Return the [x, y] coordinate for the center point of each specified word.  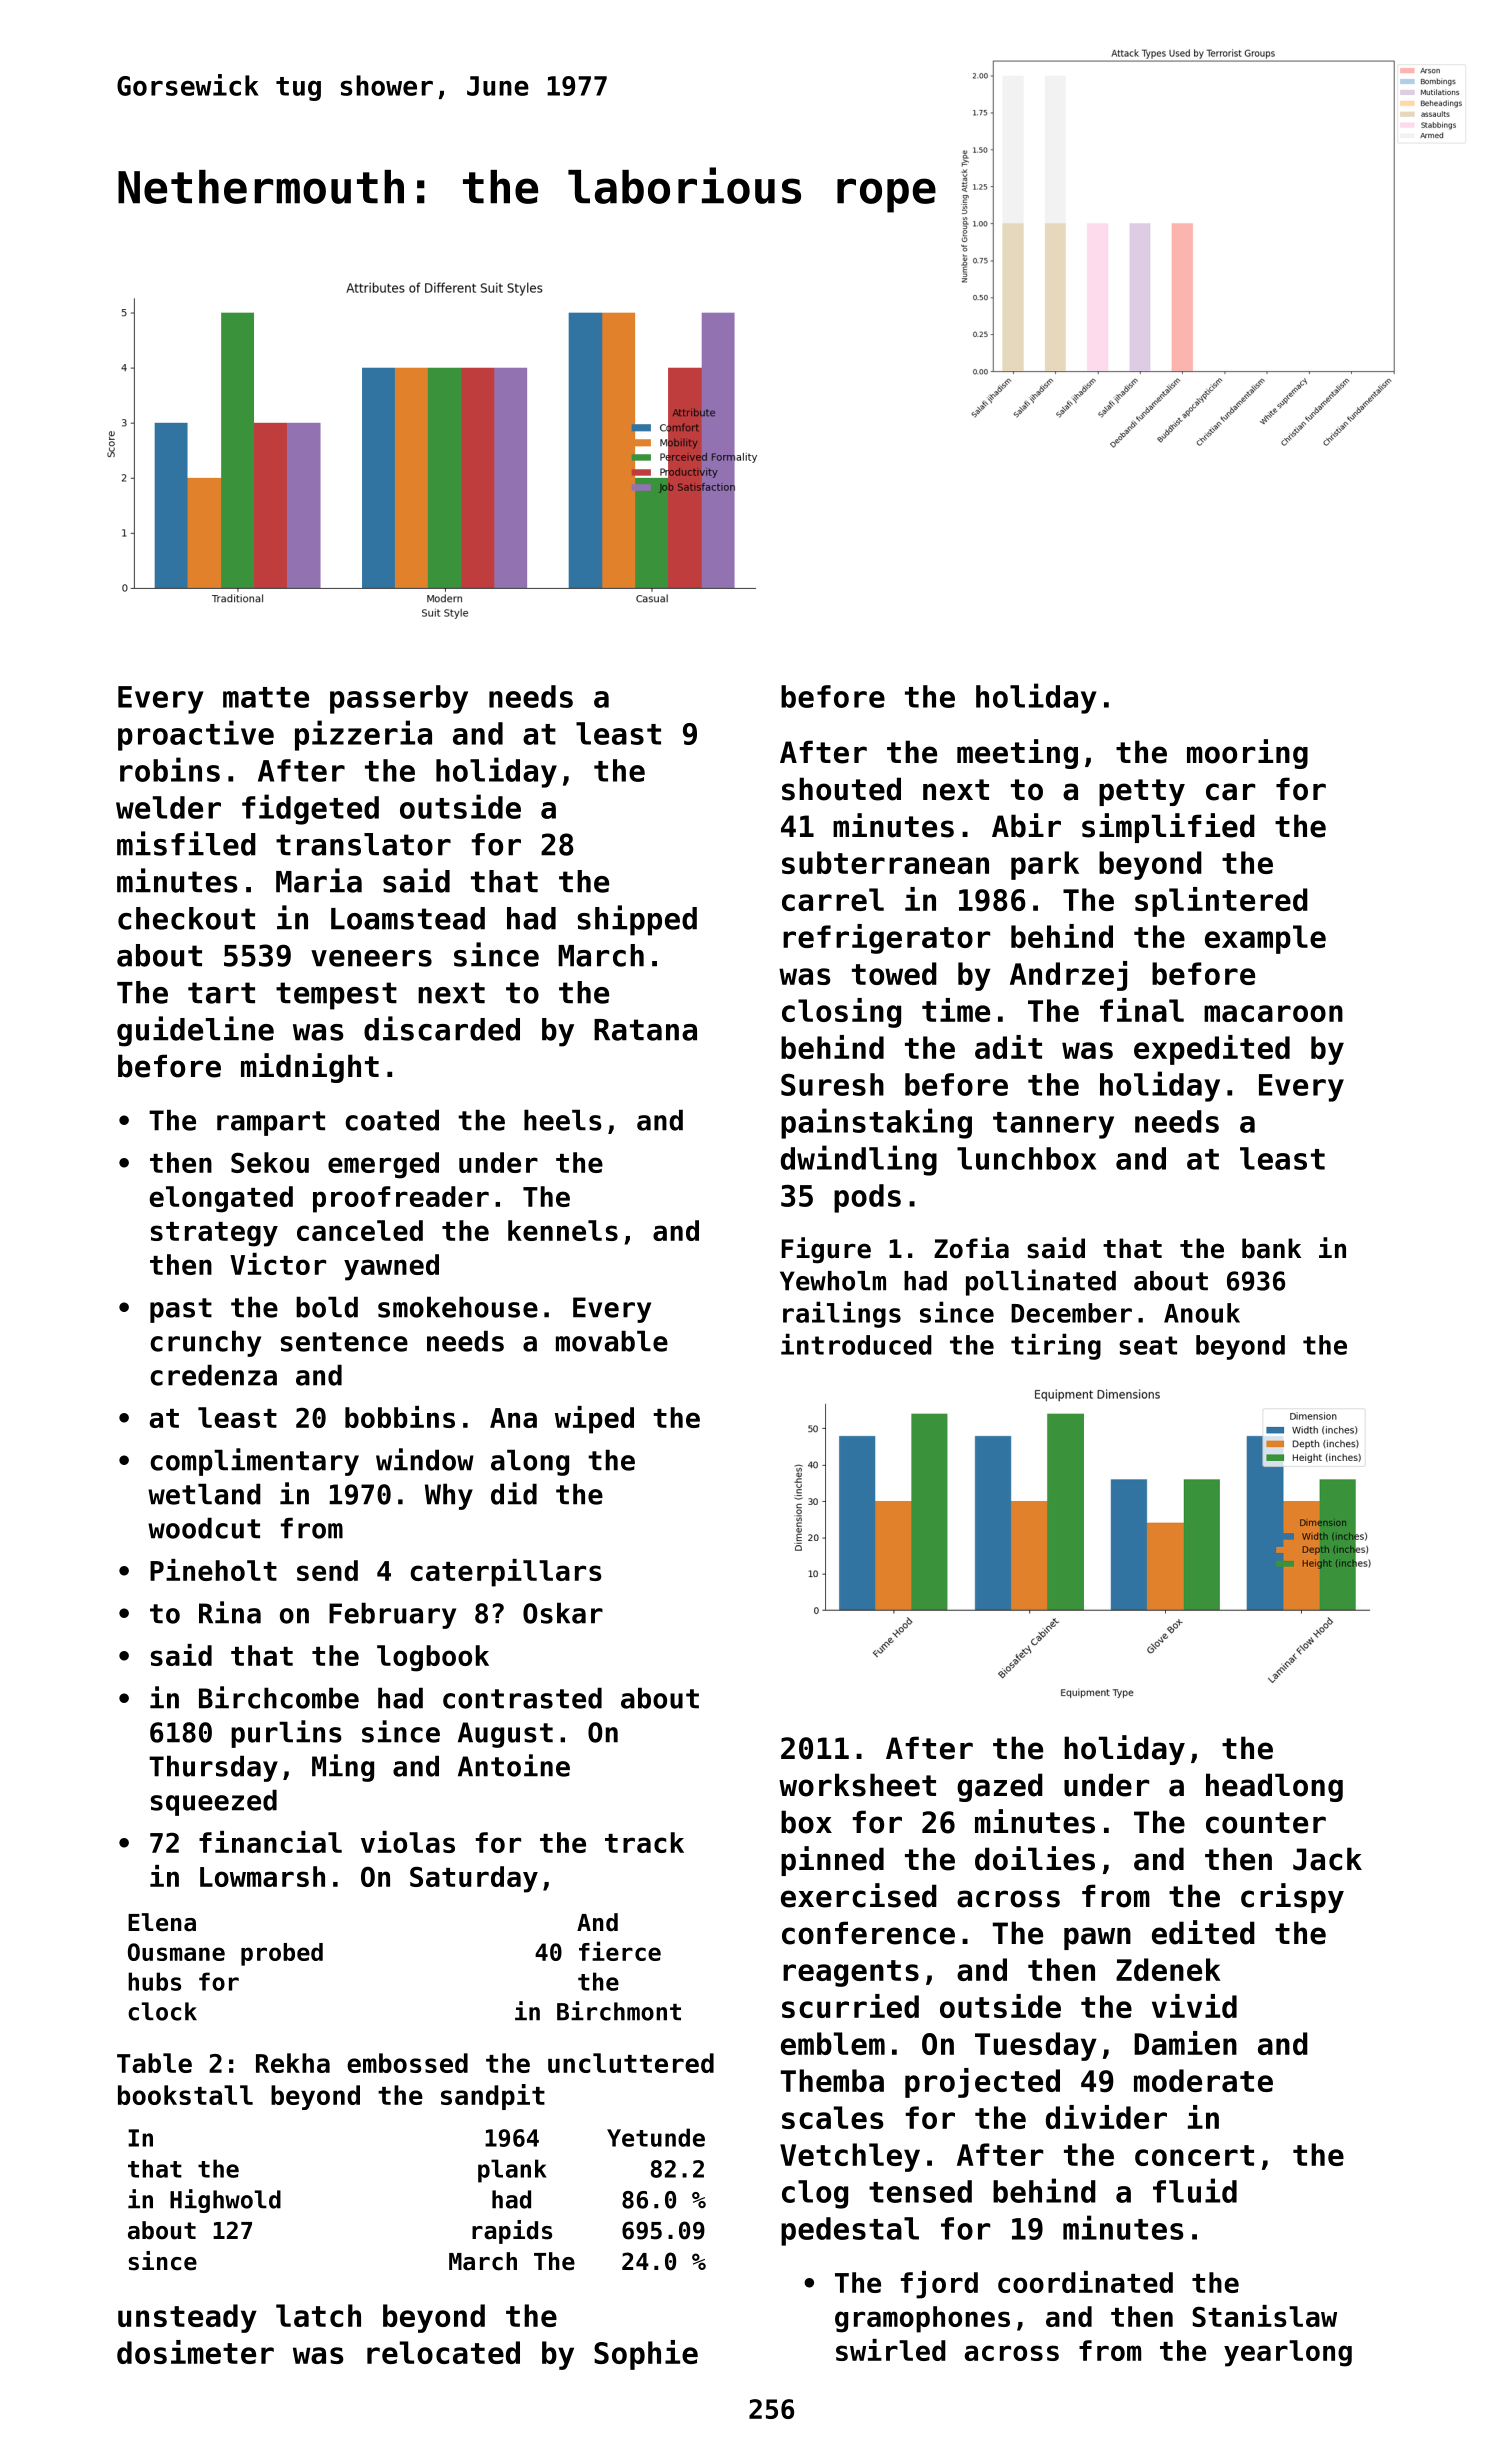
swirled [891, 2350]
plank [512, 2171]
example [1265, 939]
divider [1106, 2117]
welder [168, 807]
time [956, 1010]
